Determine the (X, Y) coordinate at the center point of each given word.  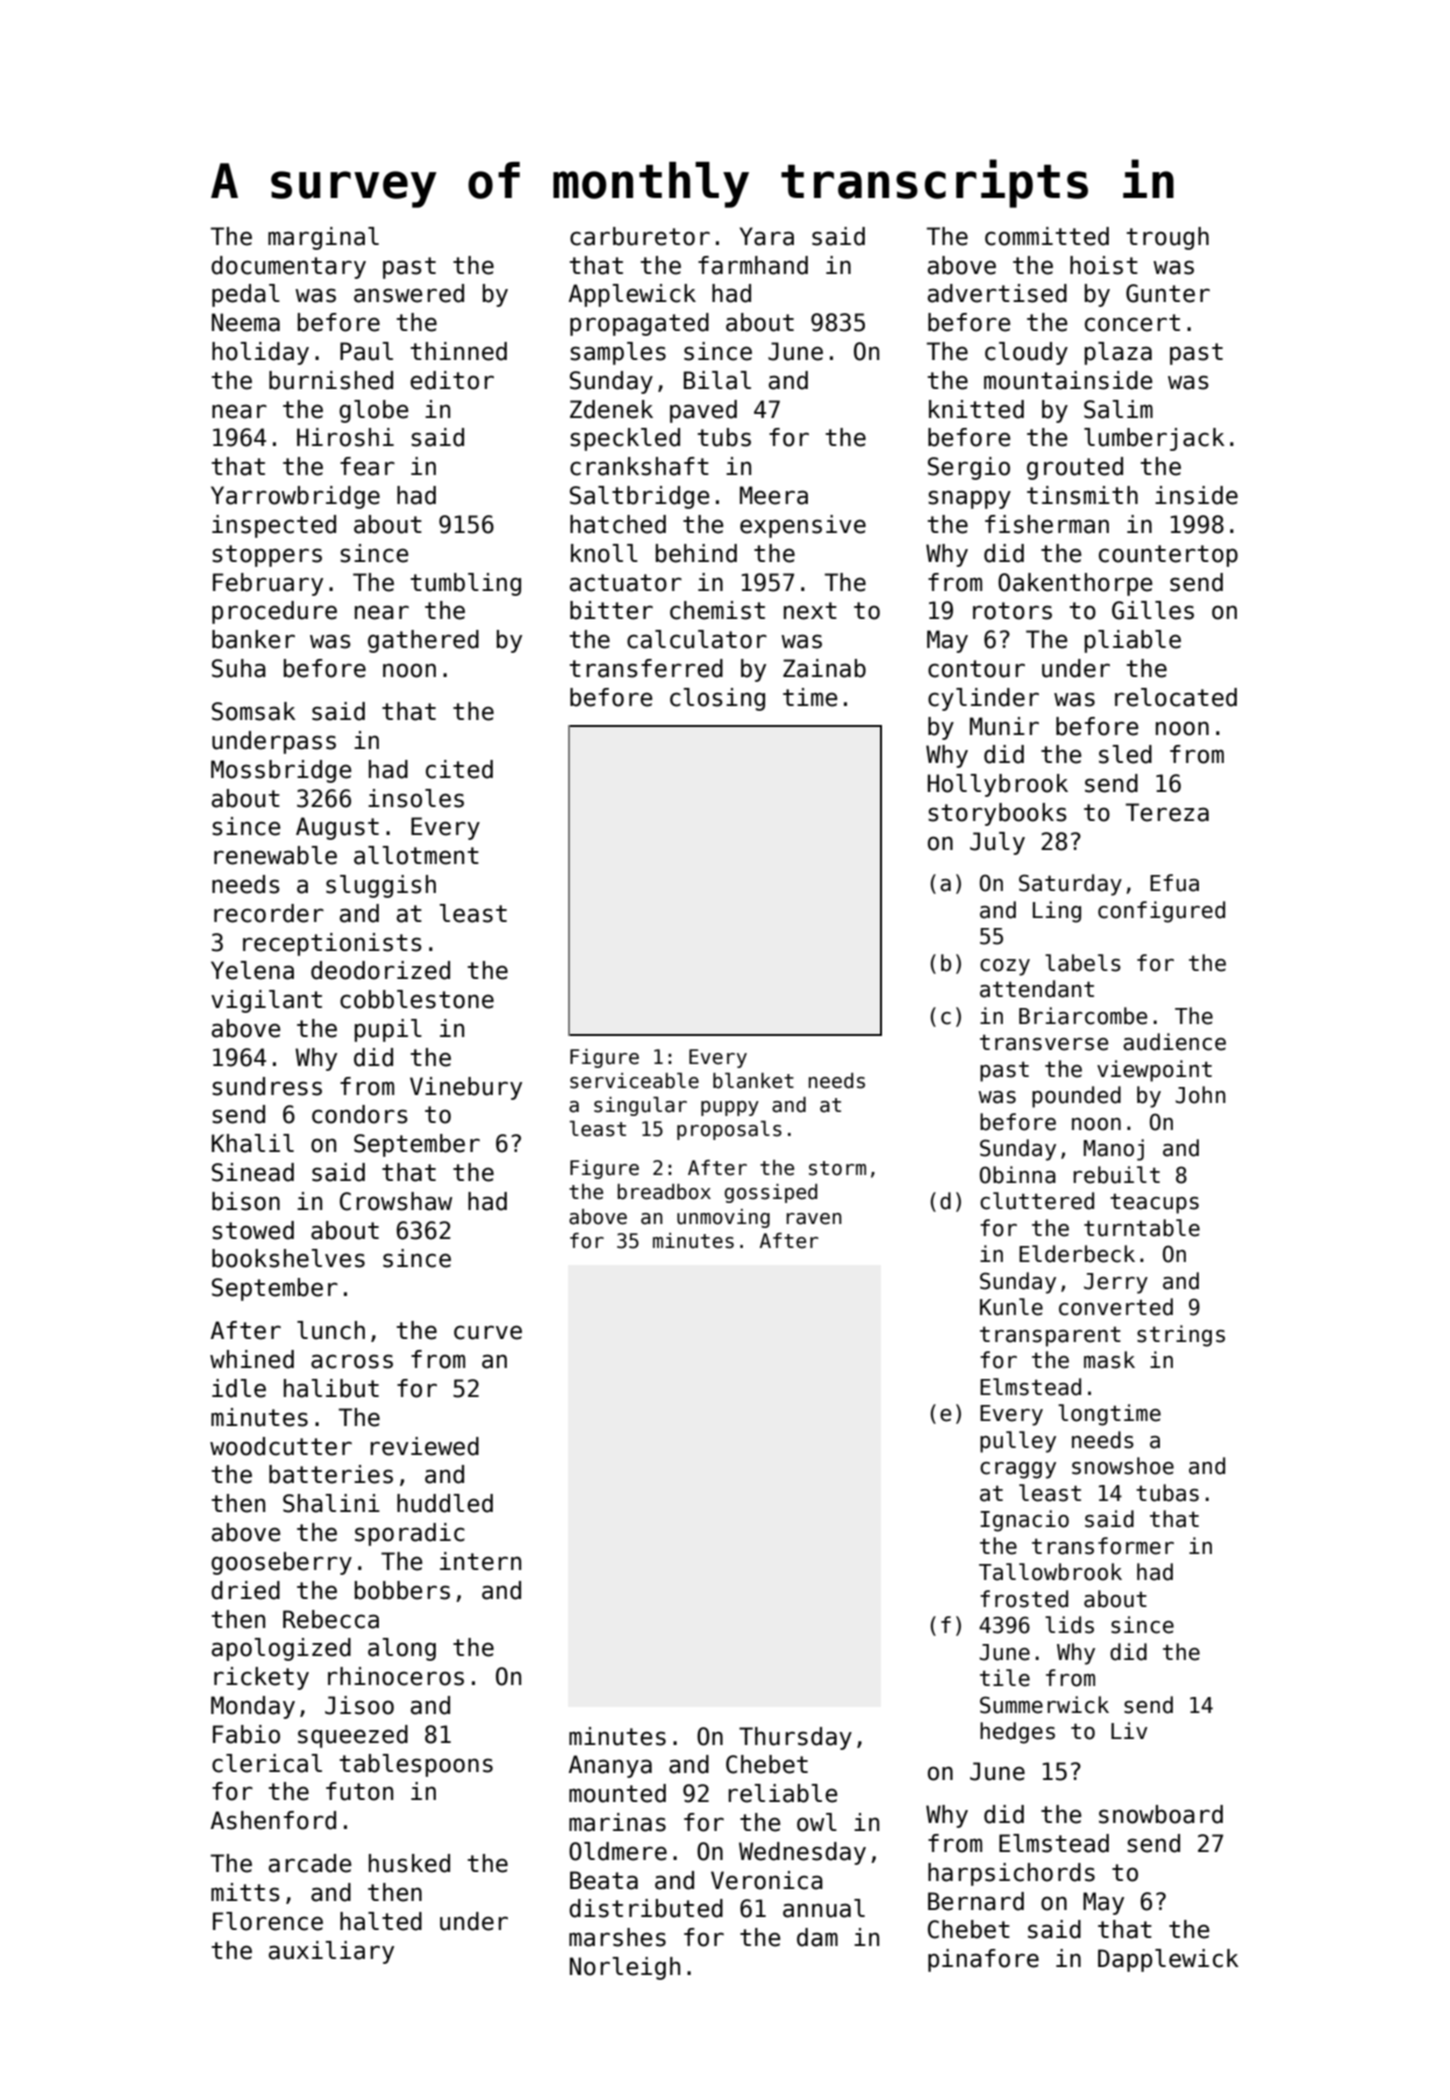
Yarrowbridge (295, 497)
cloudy (1026, 353)
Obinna (1018, 1175)
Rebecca (331, 1619)
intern (480, 1561)
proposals (729, 1130)
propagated (639, 324)
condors (360, 1114)
